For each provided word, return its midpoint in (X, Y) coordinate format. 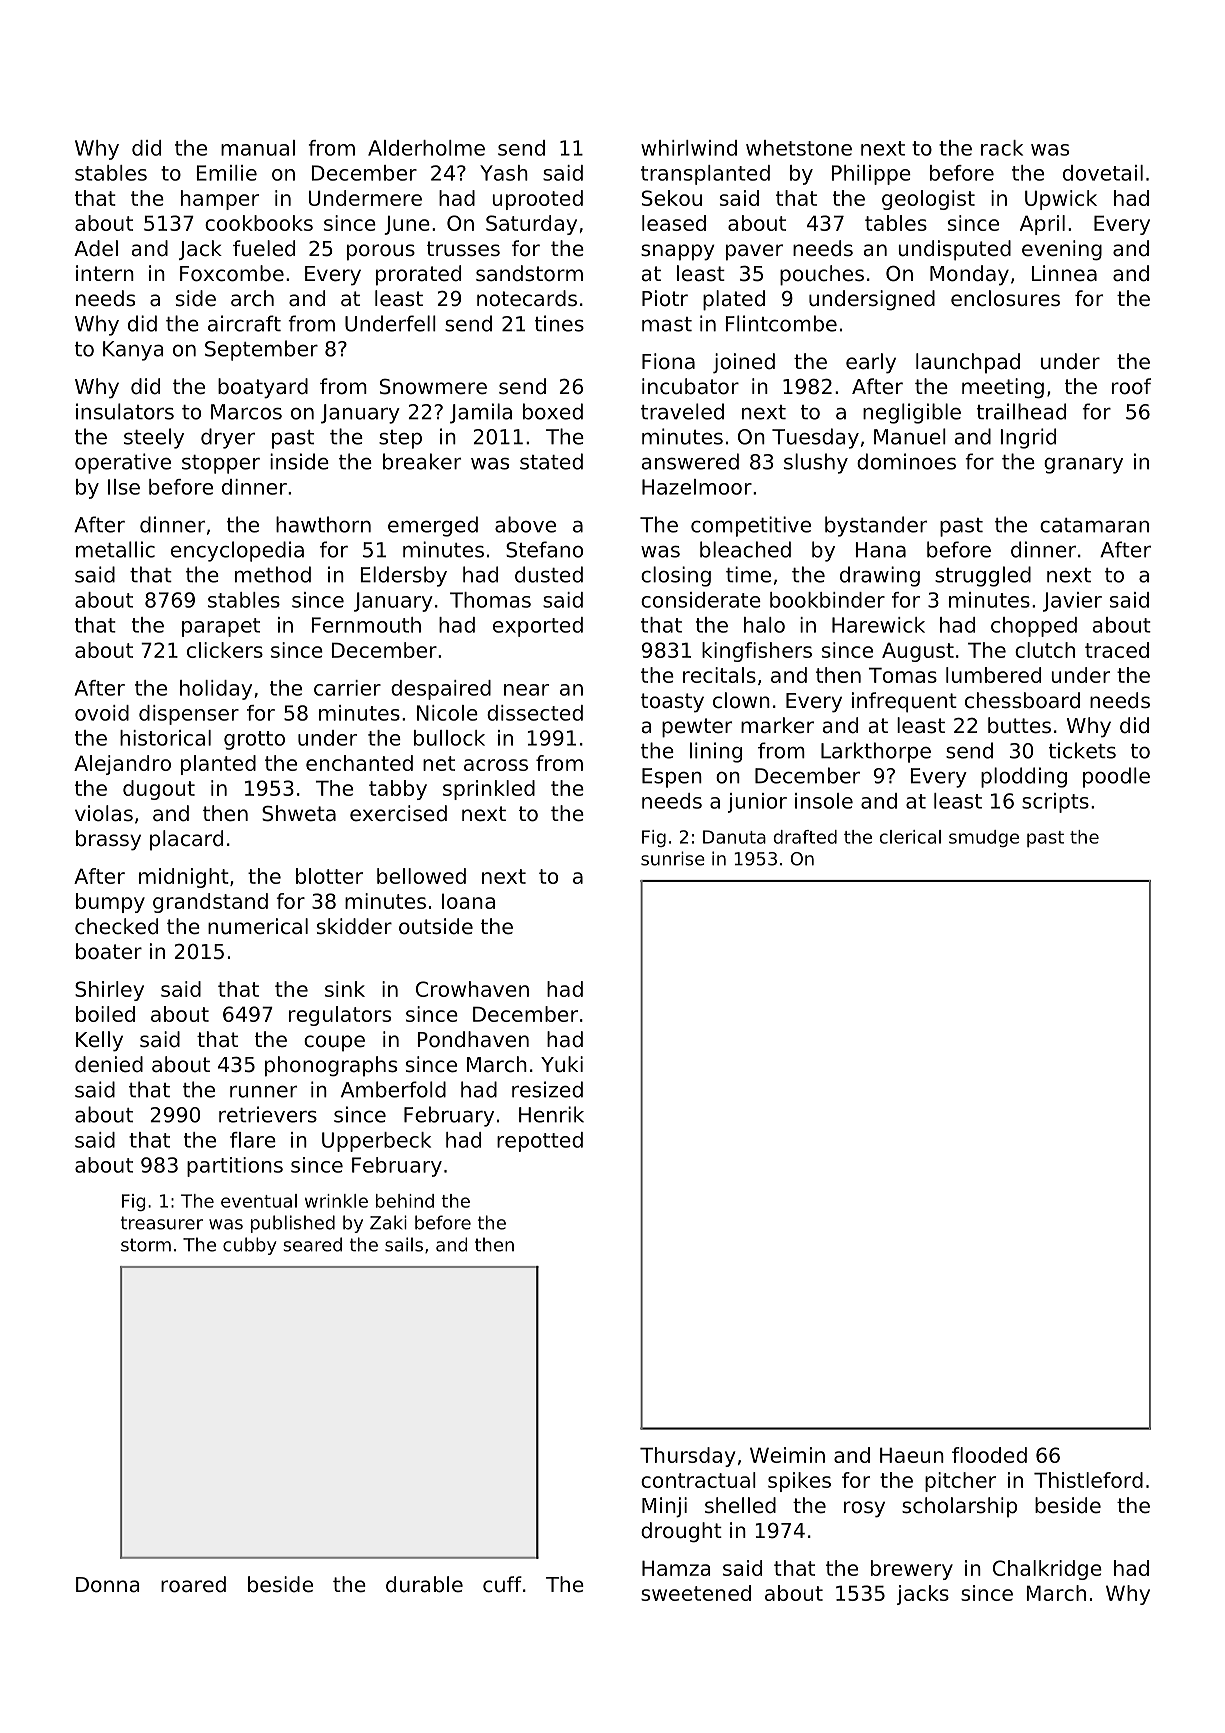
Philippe (871, 175)
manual (258, 148)
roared (193, 1584)
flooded (989, 1455)
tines (559, 323)
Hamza (676, 1568)
